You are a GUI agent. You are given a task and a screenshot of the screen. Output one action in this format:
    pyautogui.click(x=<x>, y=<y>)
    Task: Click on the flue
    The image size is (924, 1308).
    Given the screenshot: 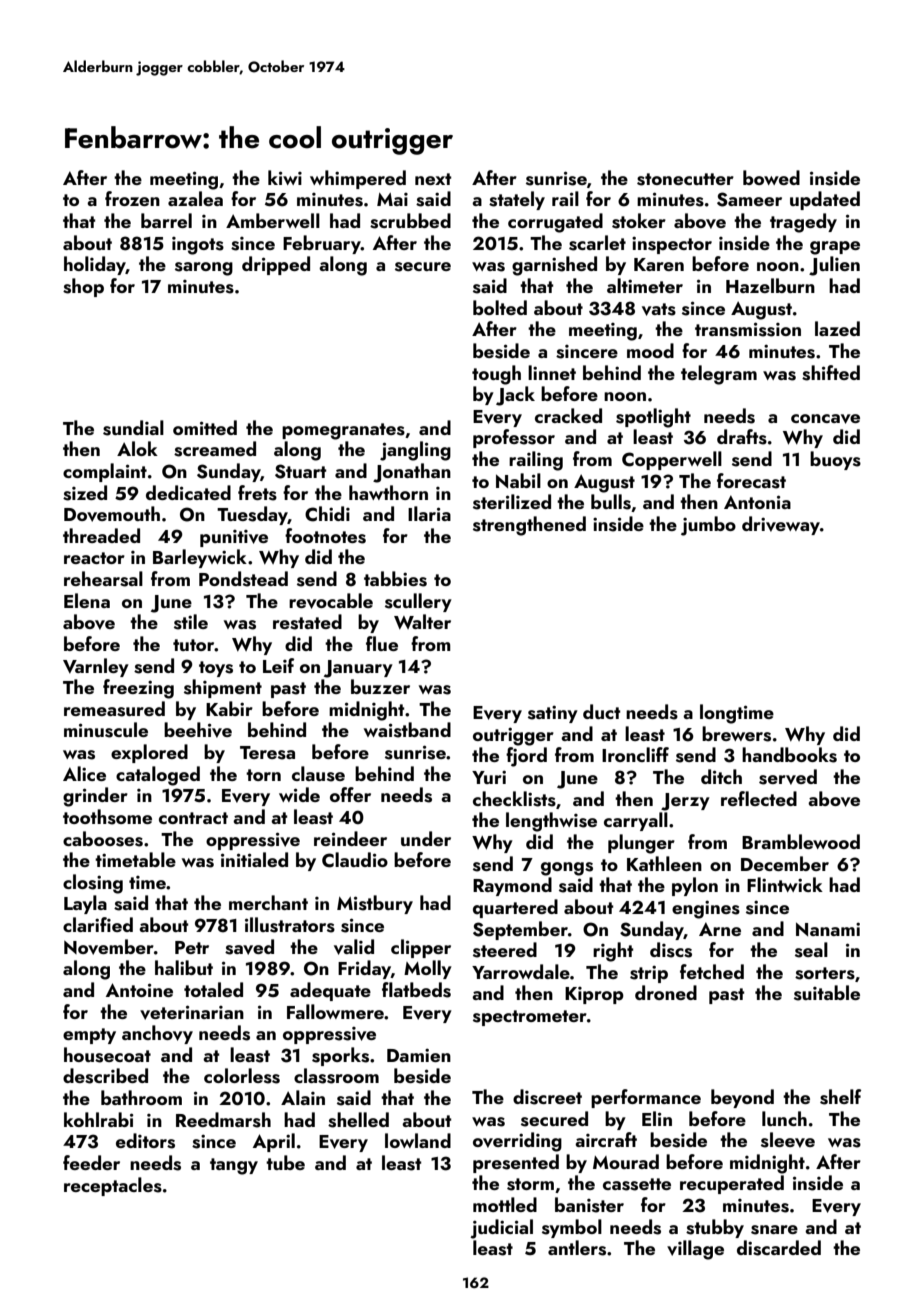 What is the action you would take?
    pyautogui.click(x=382, y=643)
